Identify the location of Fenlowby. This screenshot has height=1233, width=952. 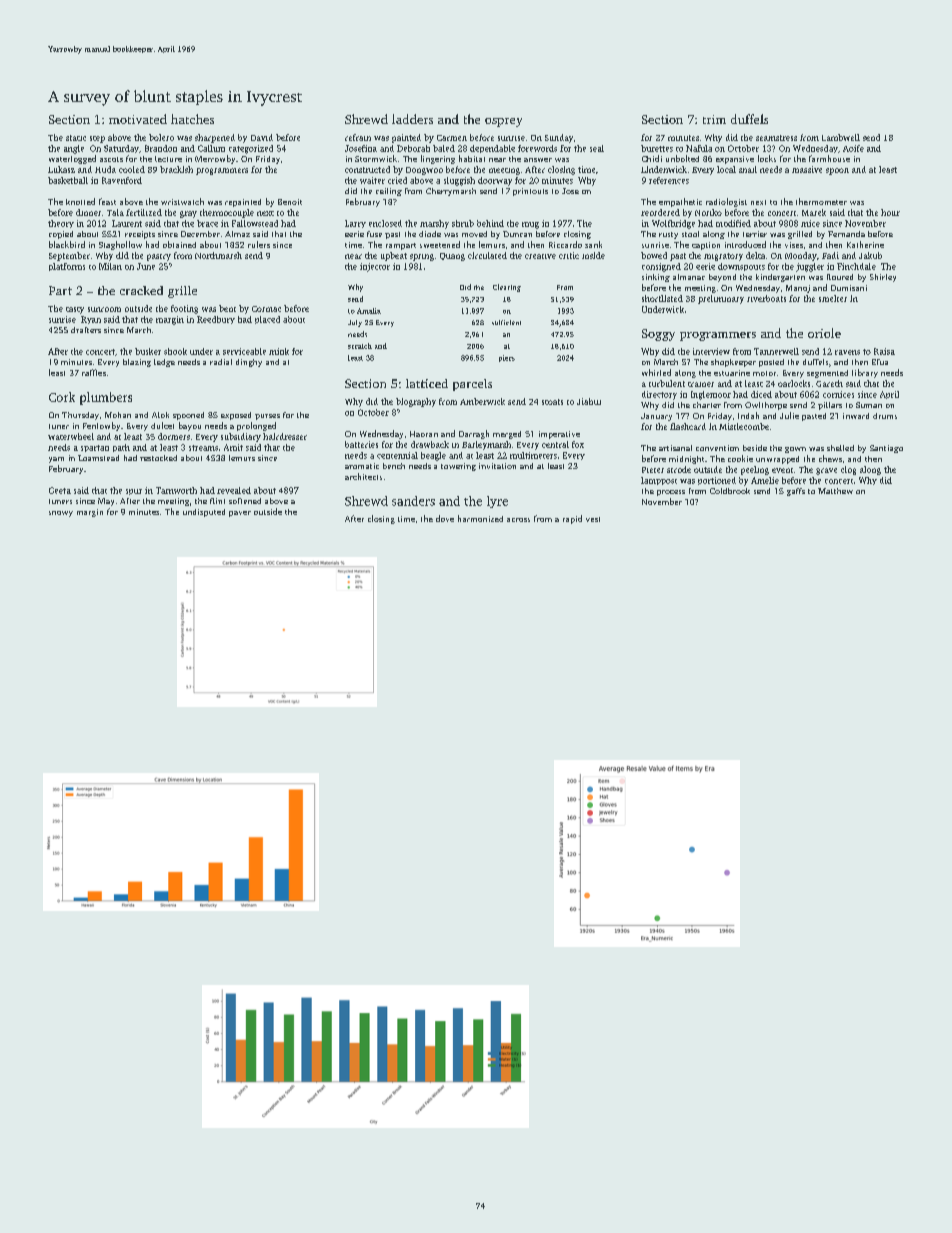
(101, 426).
